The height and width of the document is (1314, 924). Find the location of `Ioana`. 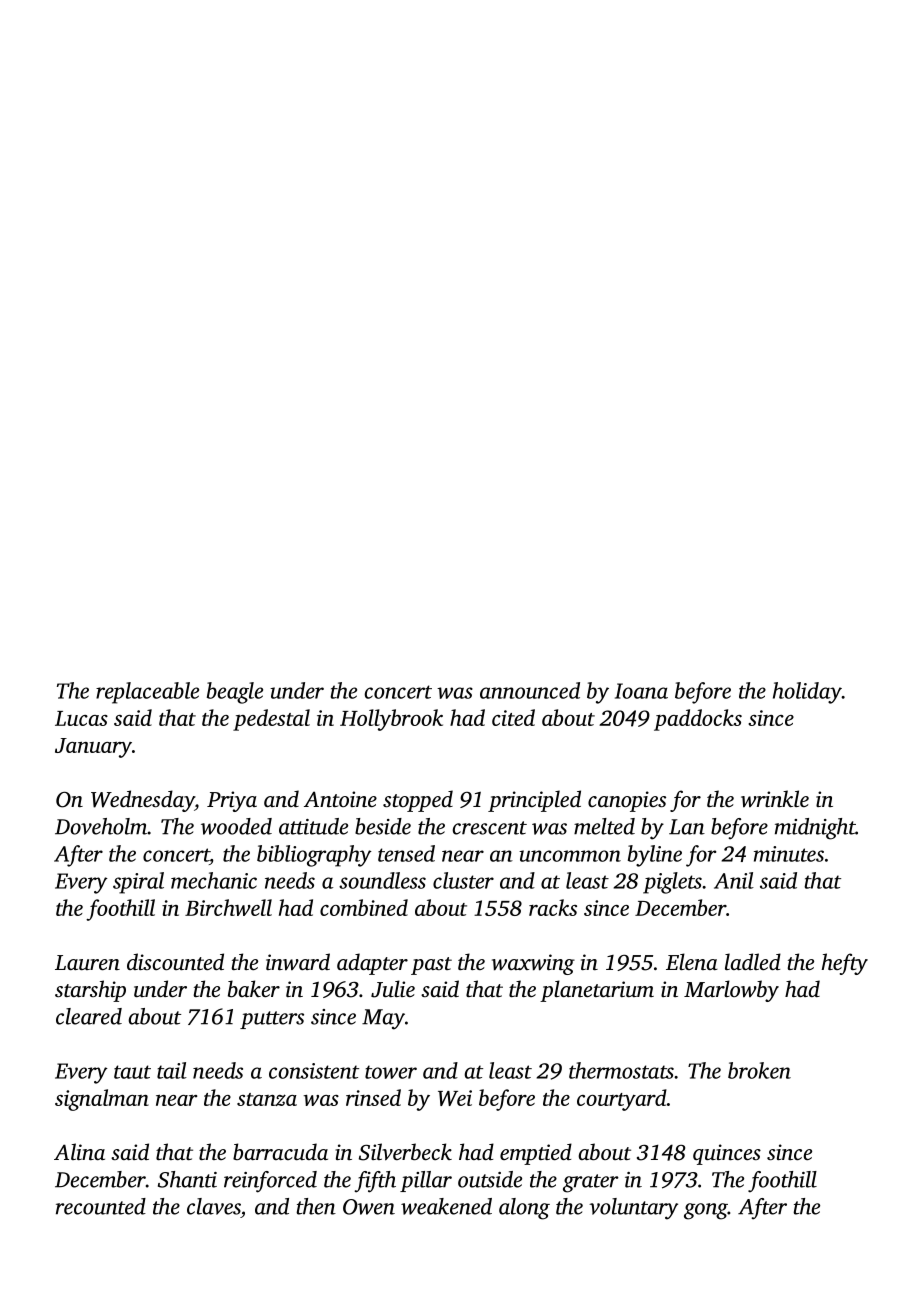

Ioana is located at coordinates (641, 691).
